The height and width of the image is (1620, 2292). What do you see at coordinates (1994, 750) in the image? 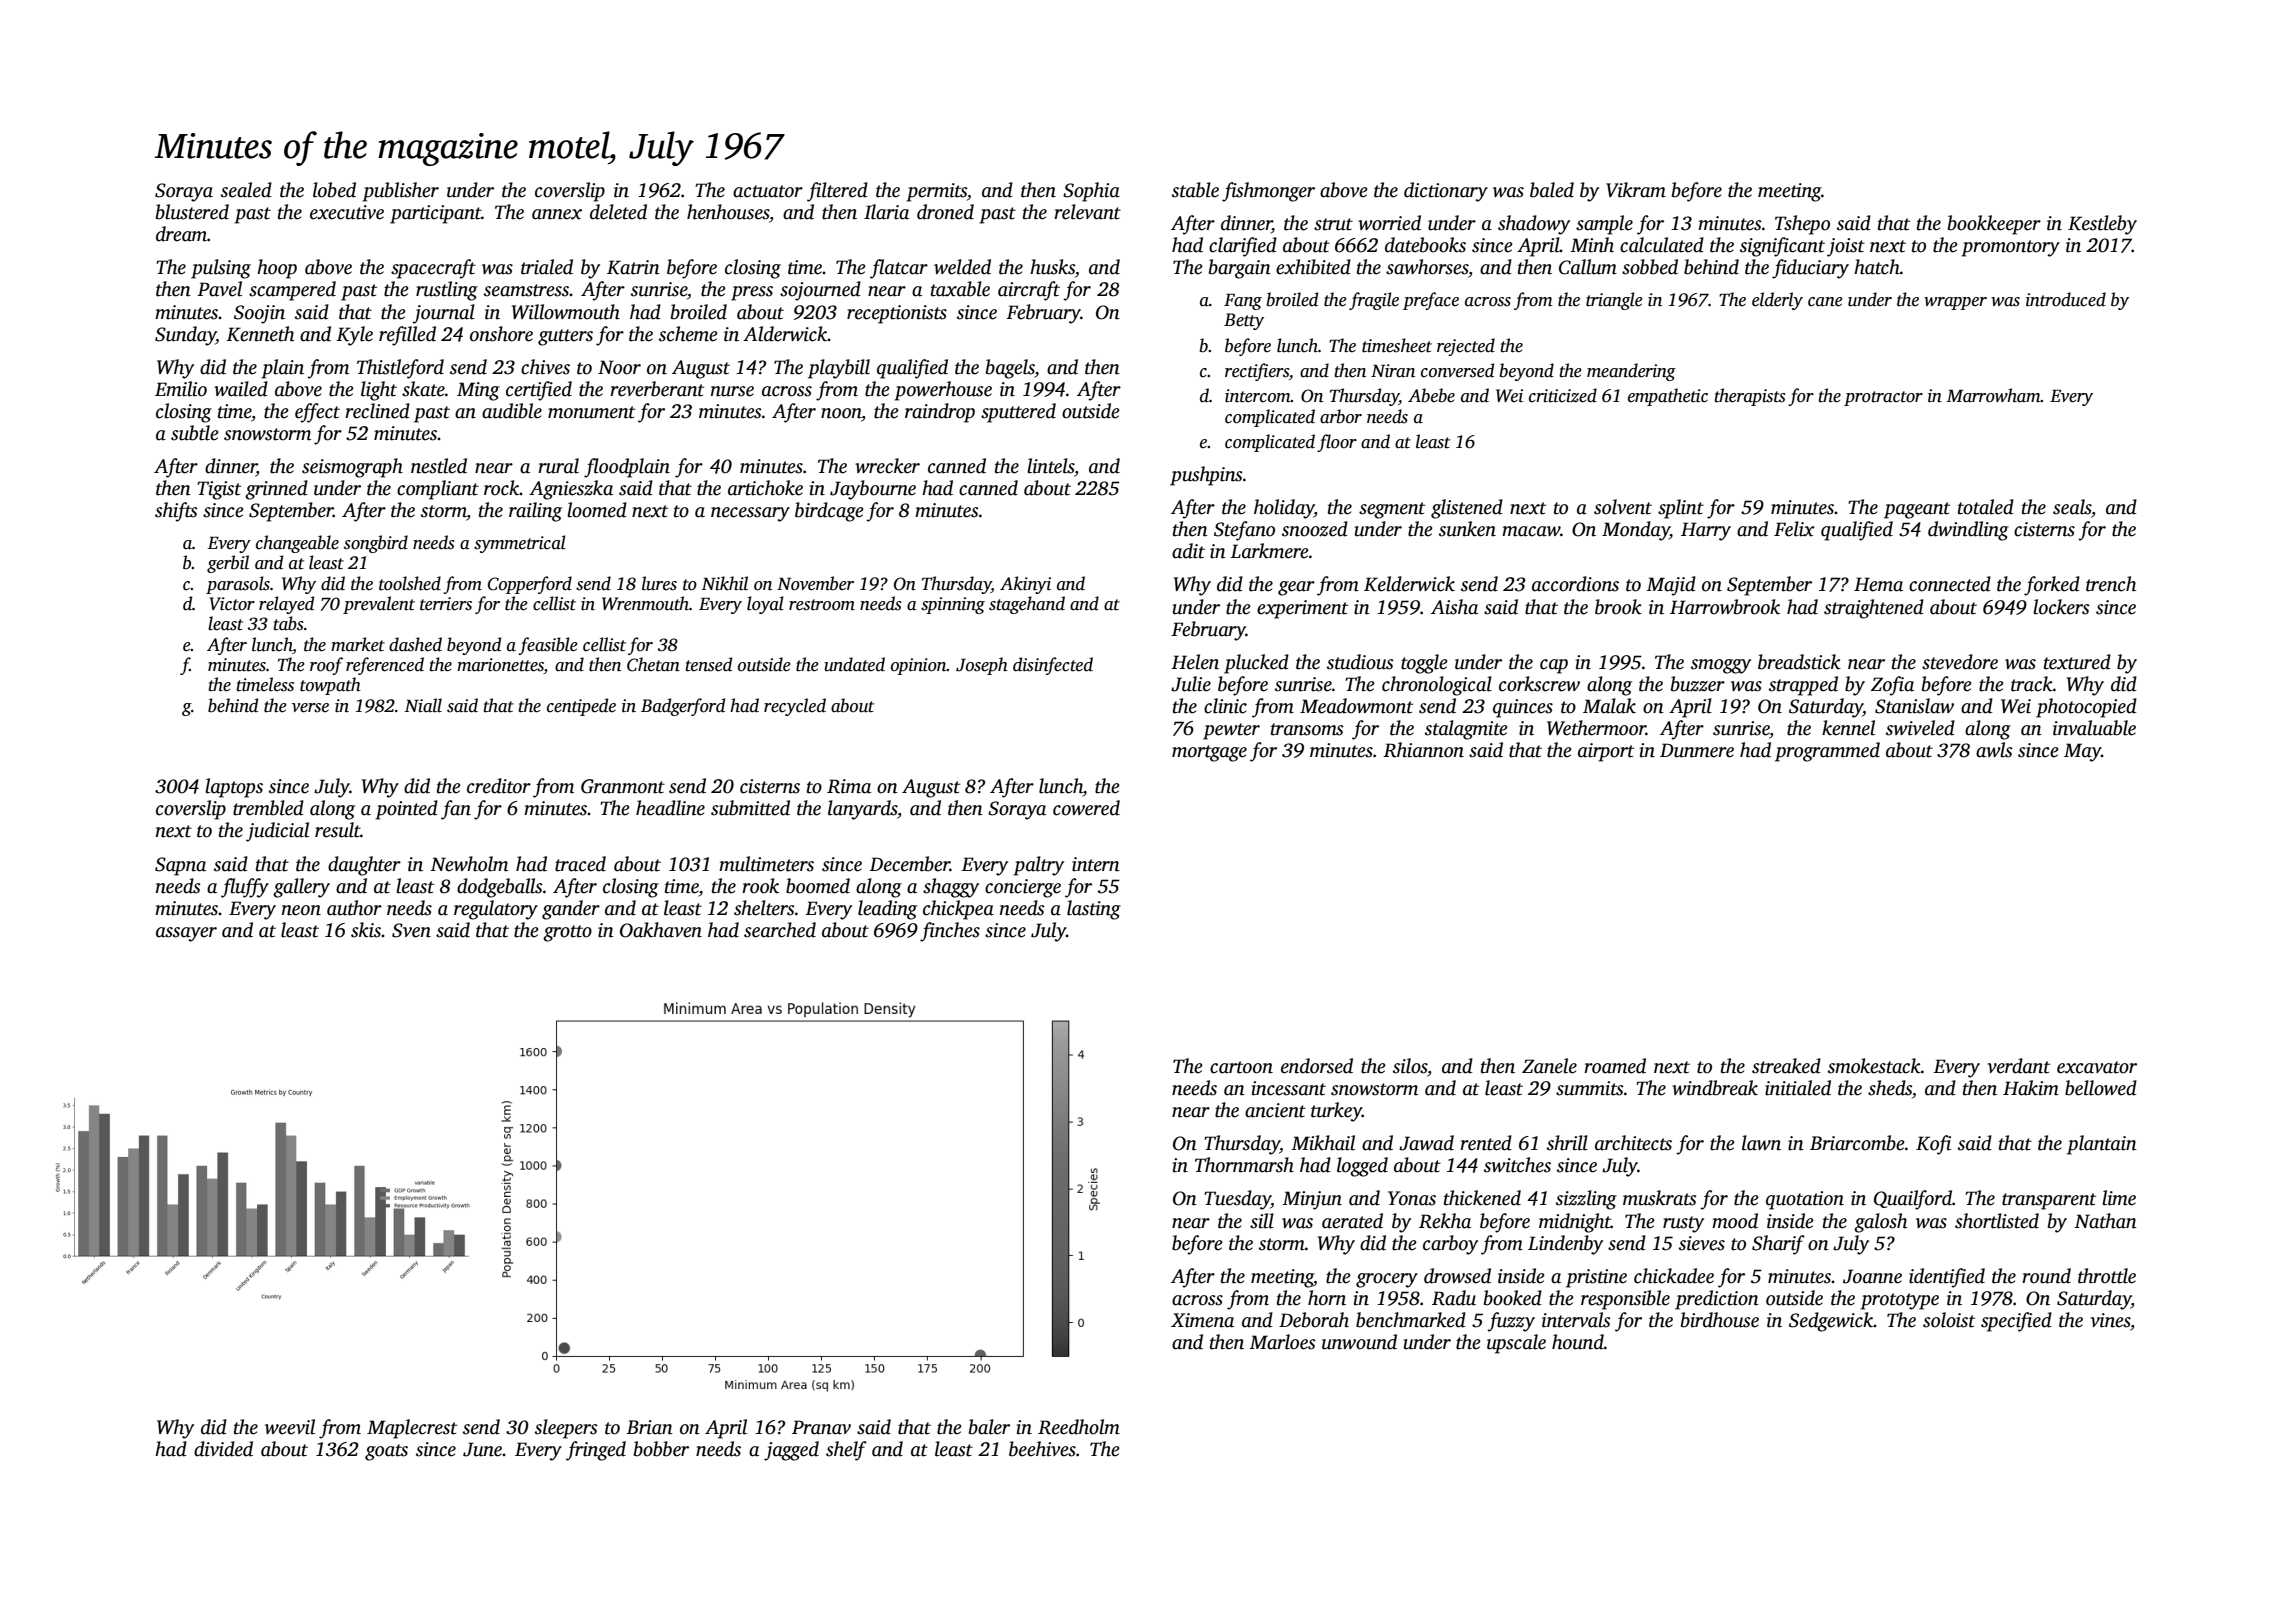
I see `awls` at bounding box center [1994, 750].
